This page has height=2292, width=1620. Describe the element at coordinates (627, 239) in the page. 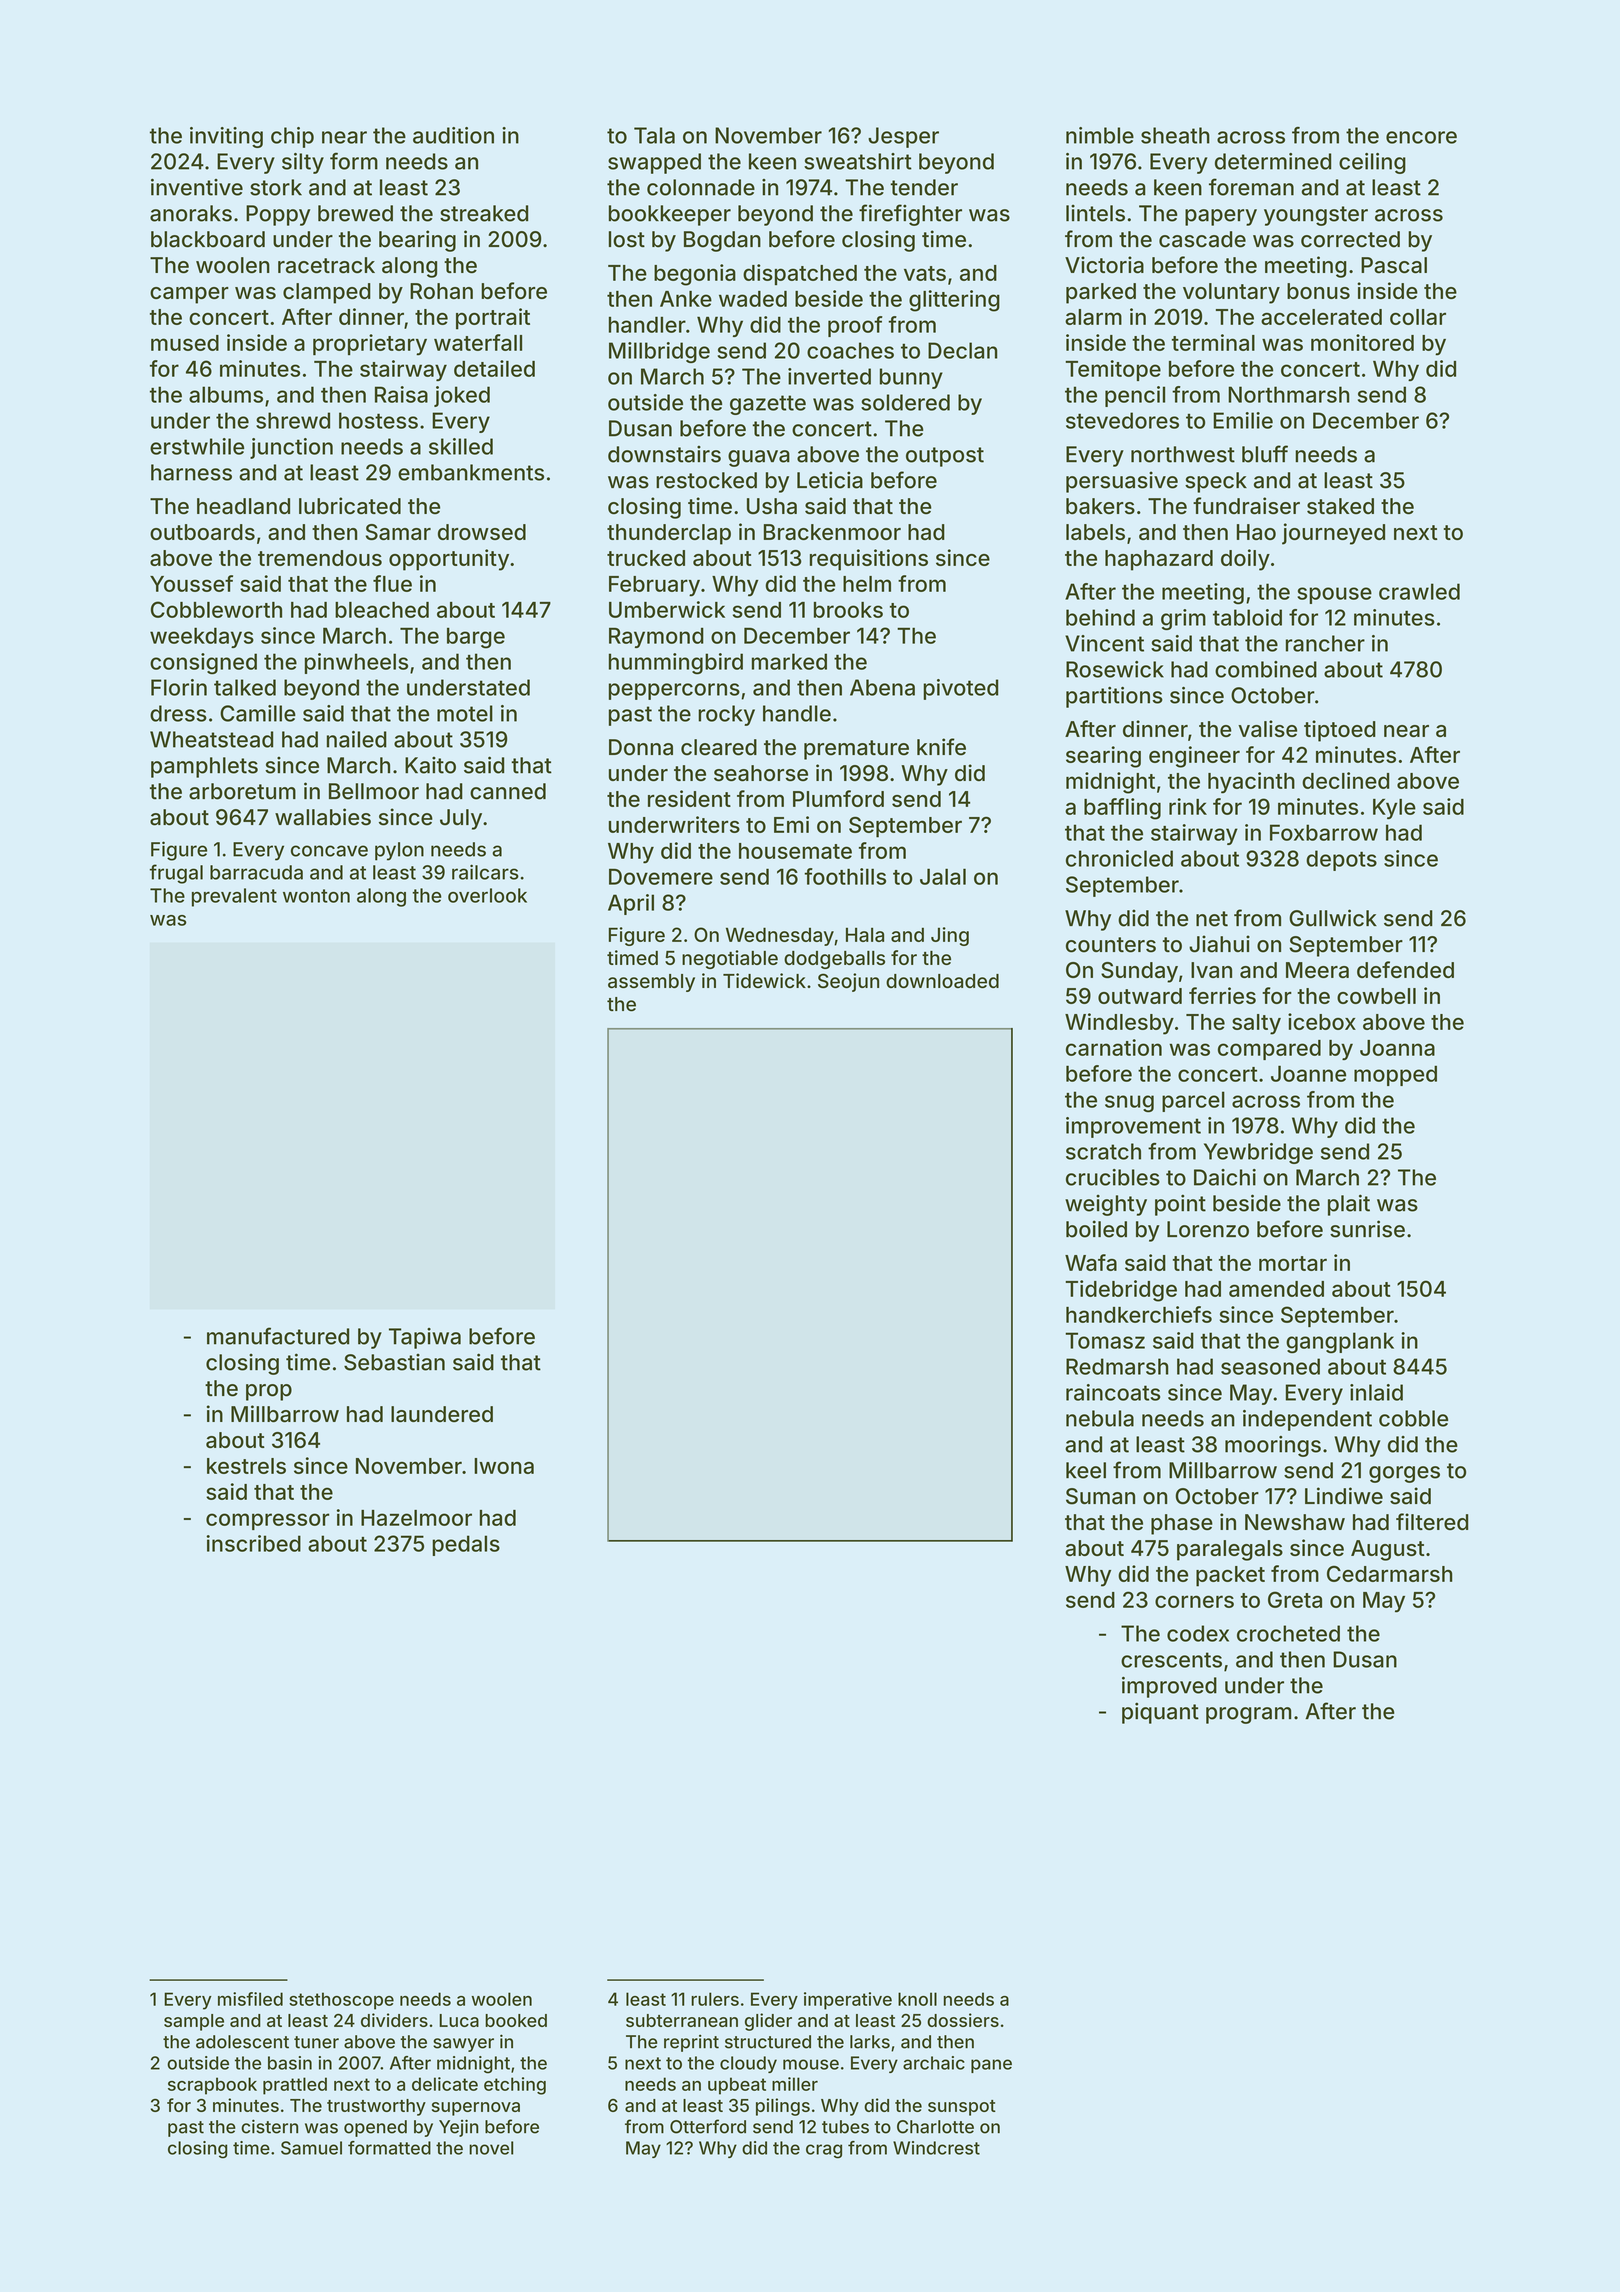

I see `lost` at that location.
